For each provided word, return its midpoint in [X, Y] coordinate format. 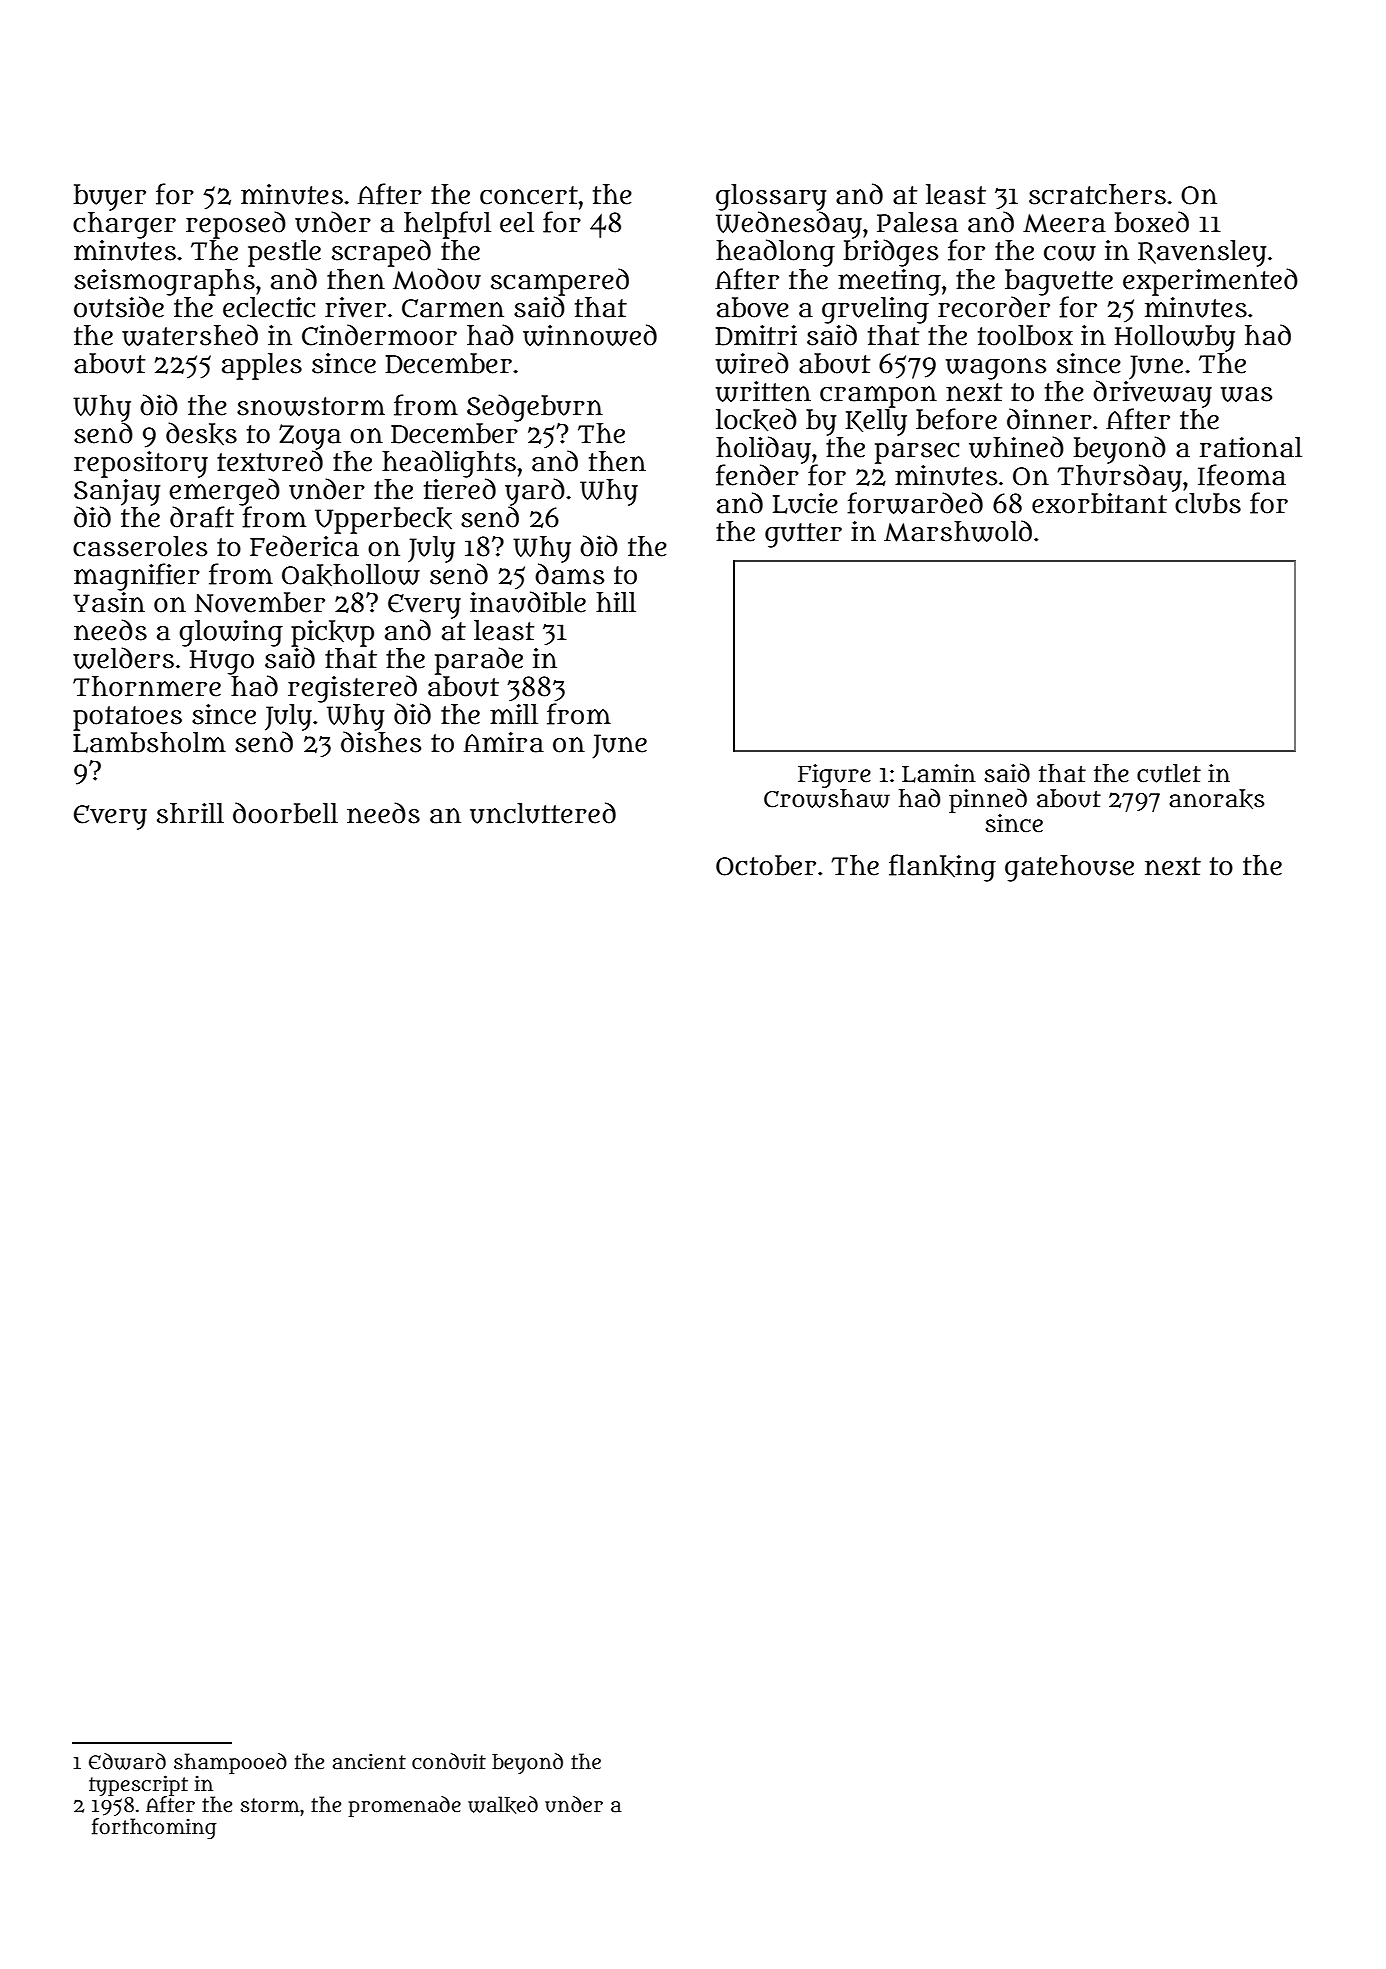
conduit [449, 1761]
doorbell [285, 813]
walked [503, 1805]
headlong [775, 253]
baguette [1059, 282]
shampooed [230, 1763]
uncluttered [543, 813]
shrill [190, 813]
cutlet [1169, 773]
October [766, 865]
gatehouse [1069, 868]
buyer [110, 197]
